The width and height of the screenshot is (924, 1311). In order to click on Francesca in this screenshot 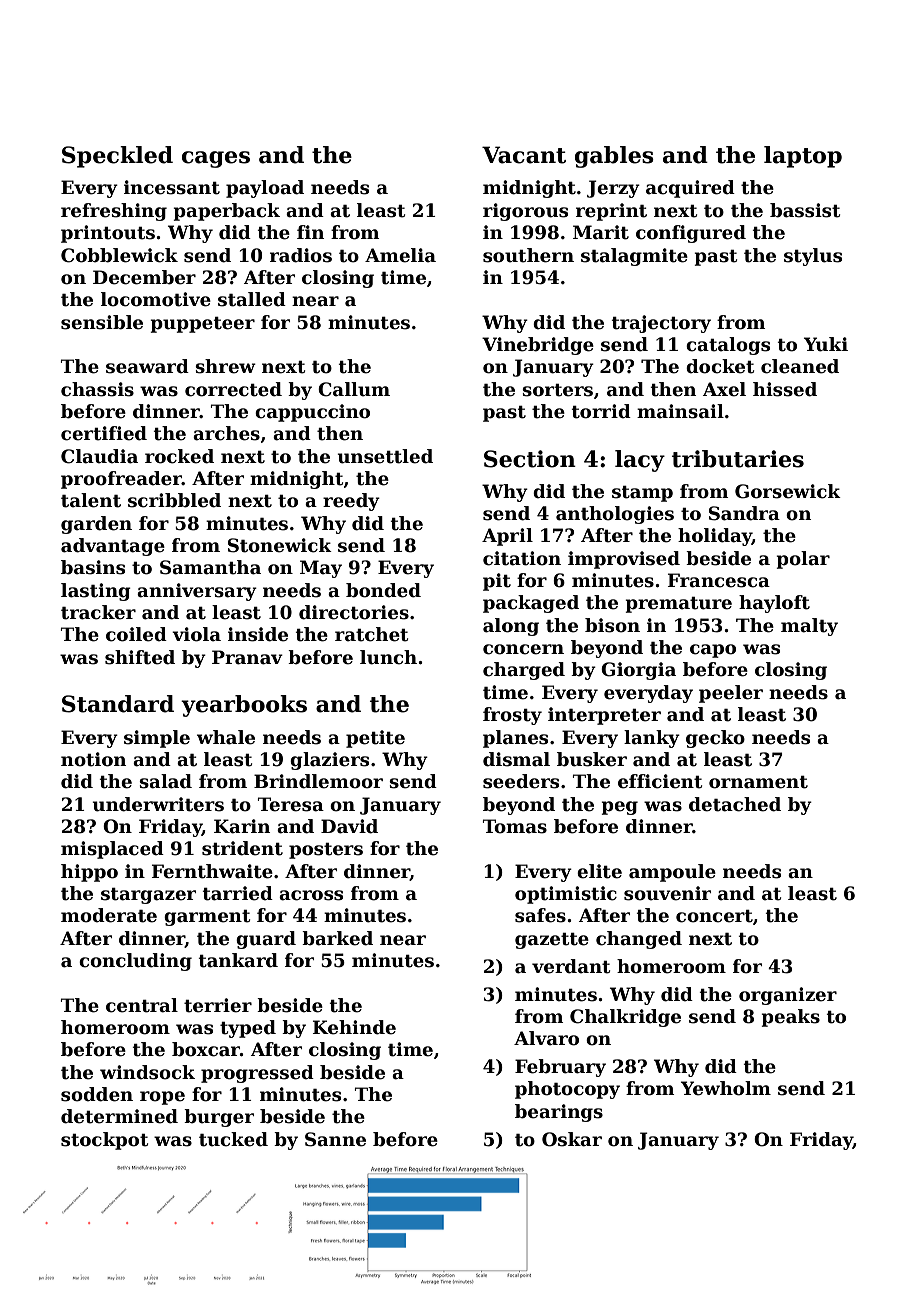, I will do `click(719, 580)`.
